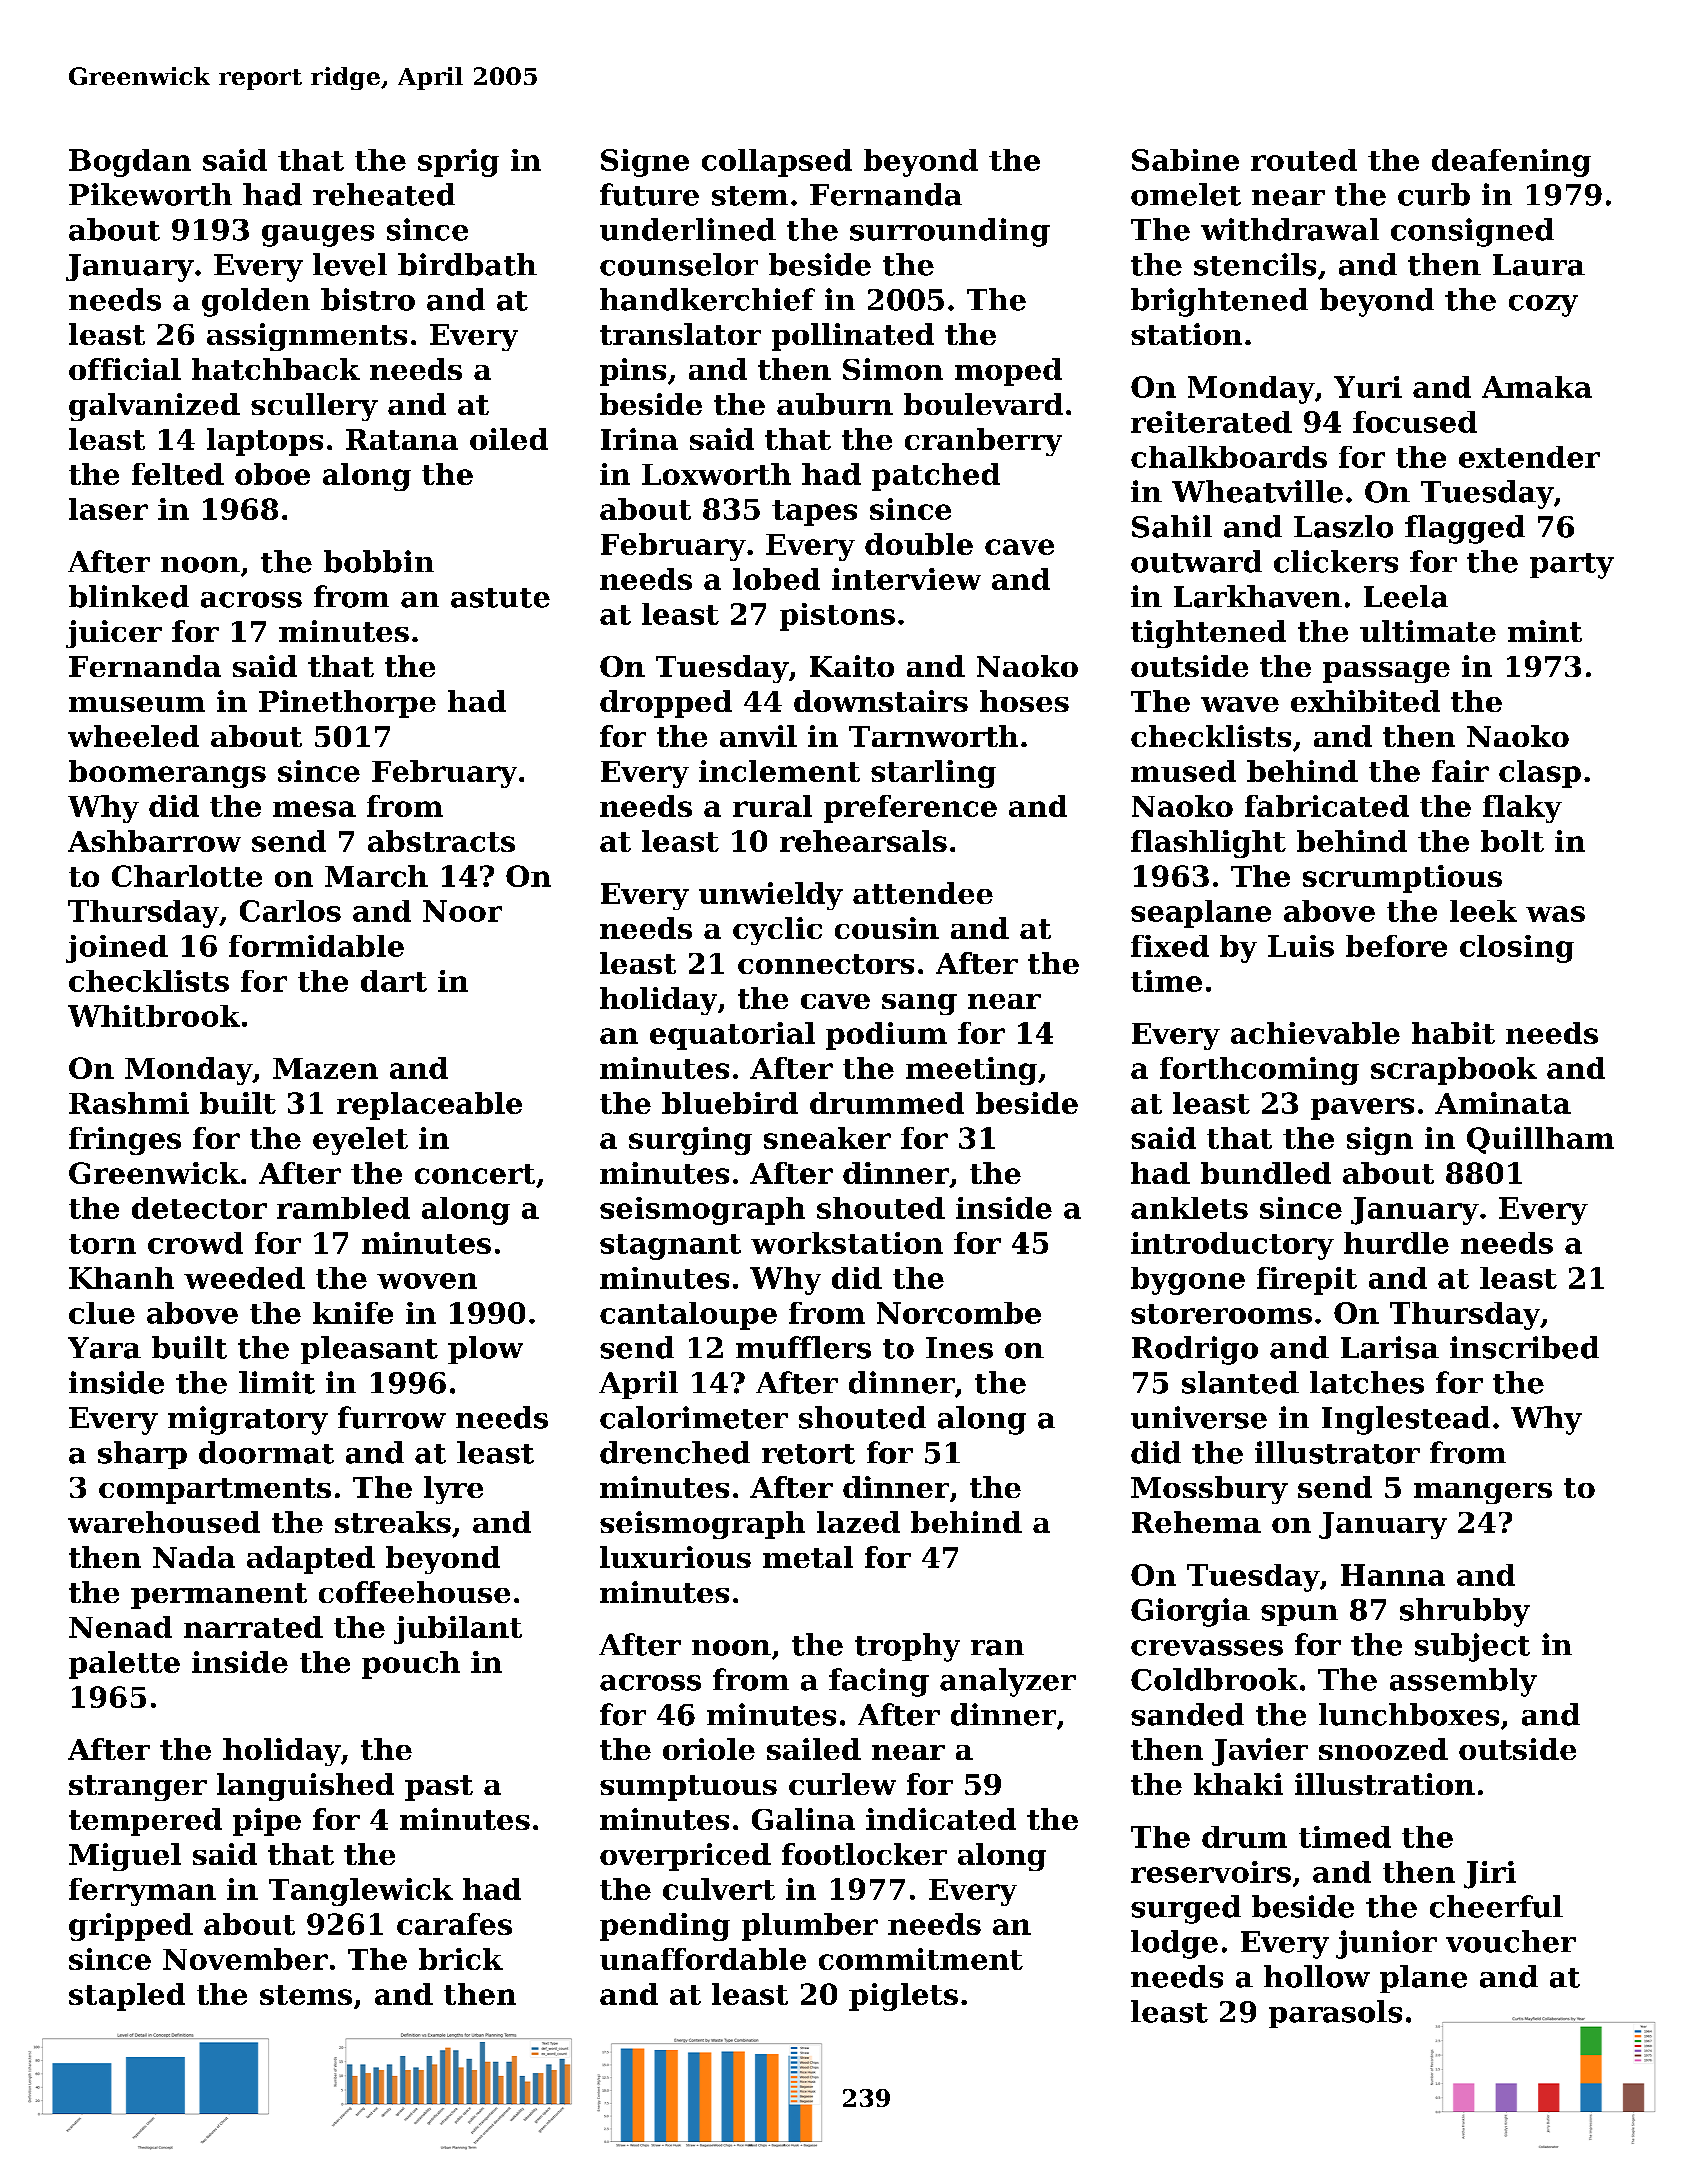 The height and width of the image is (2178, 1683). I want to click on unaffordable, so click(703, 1959).
